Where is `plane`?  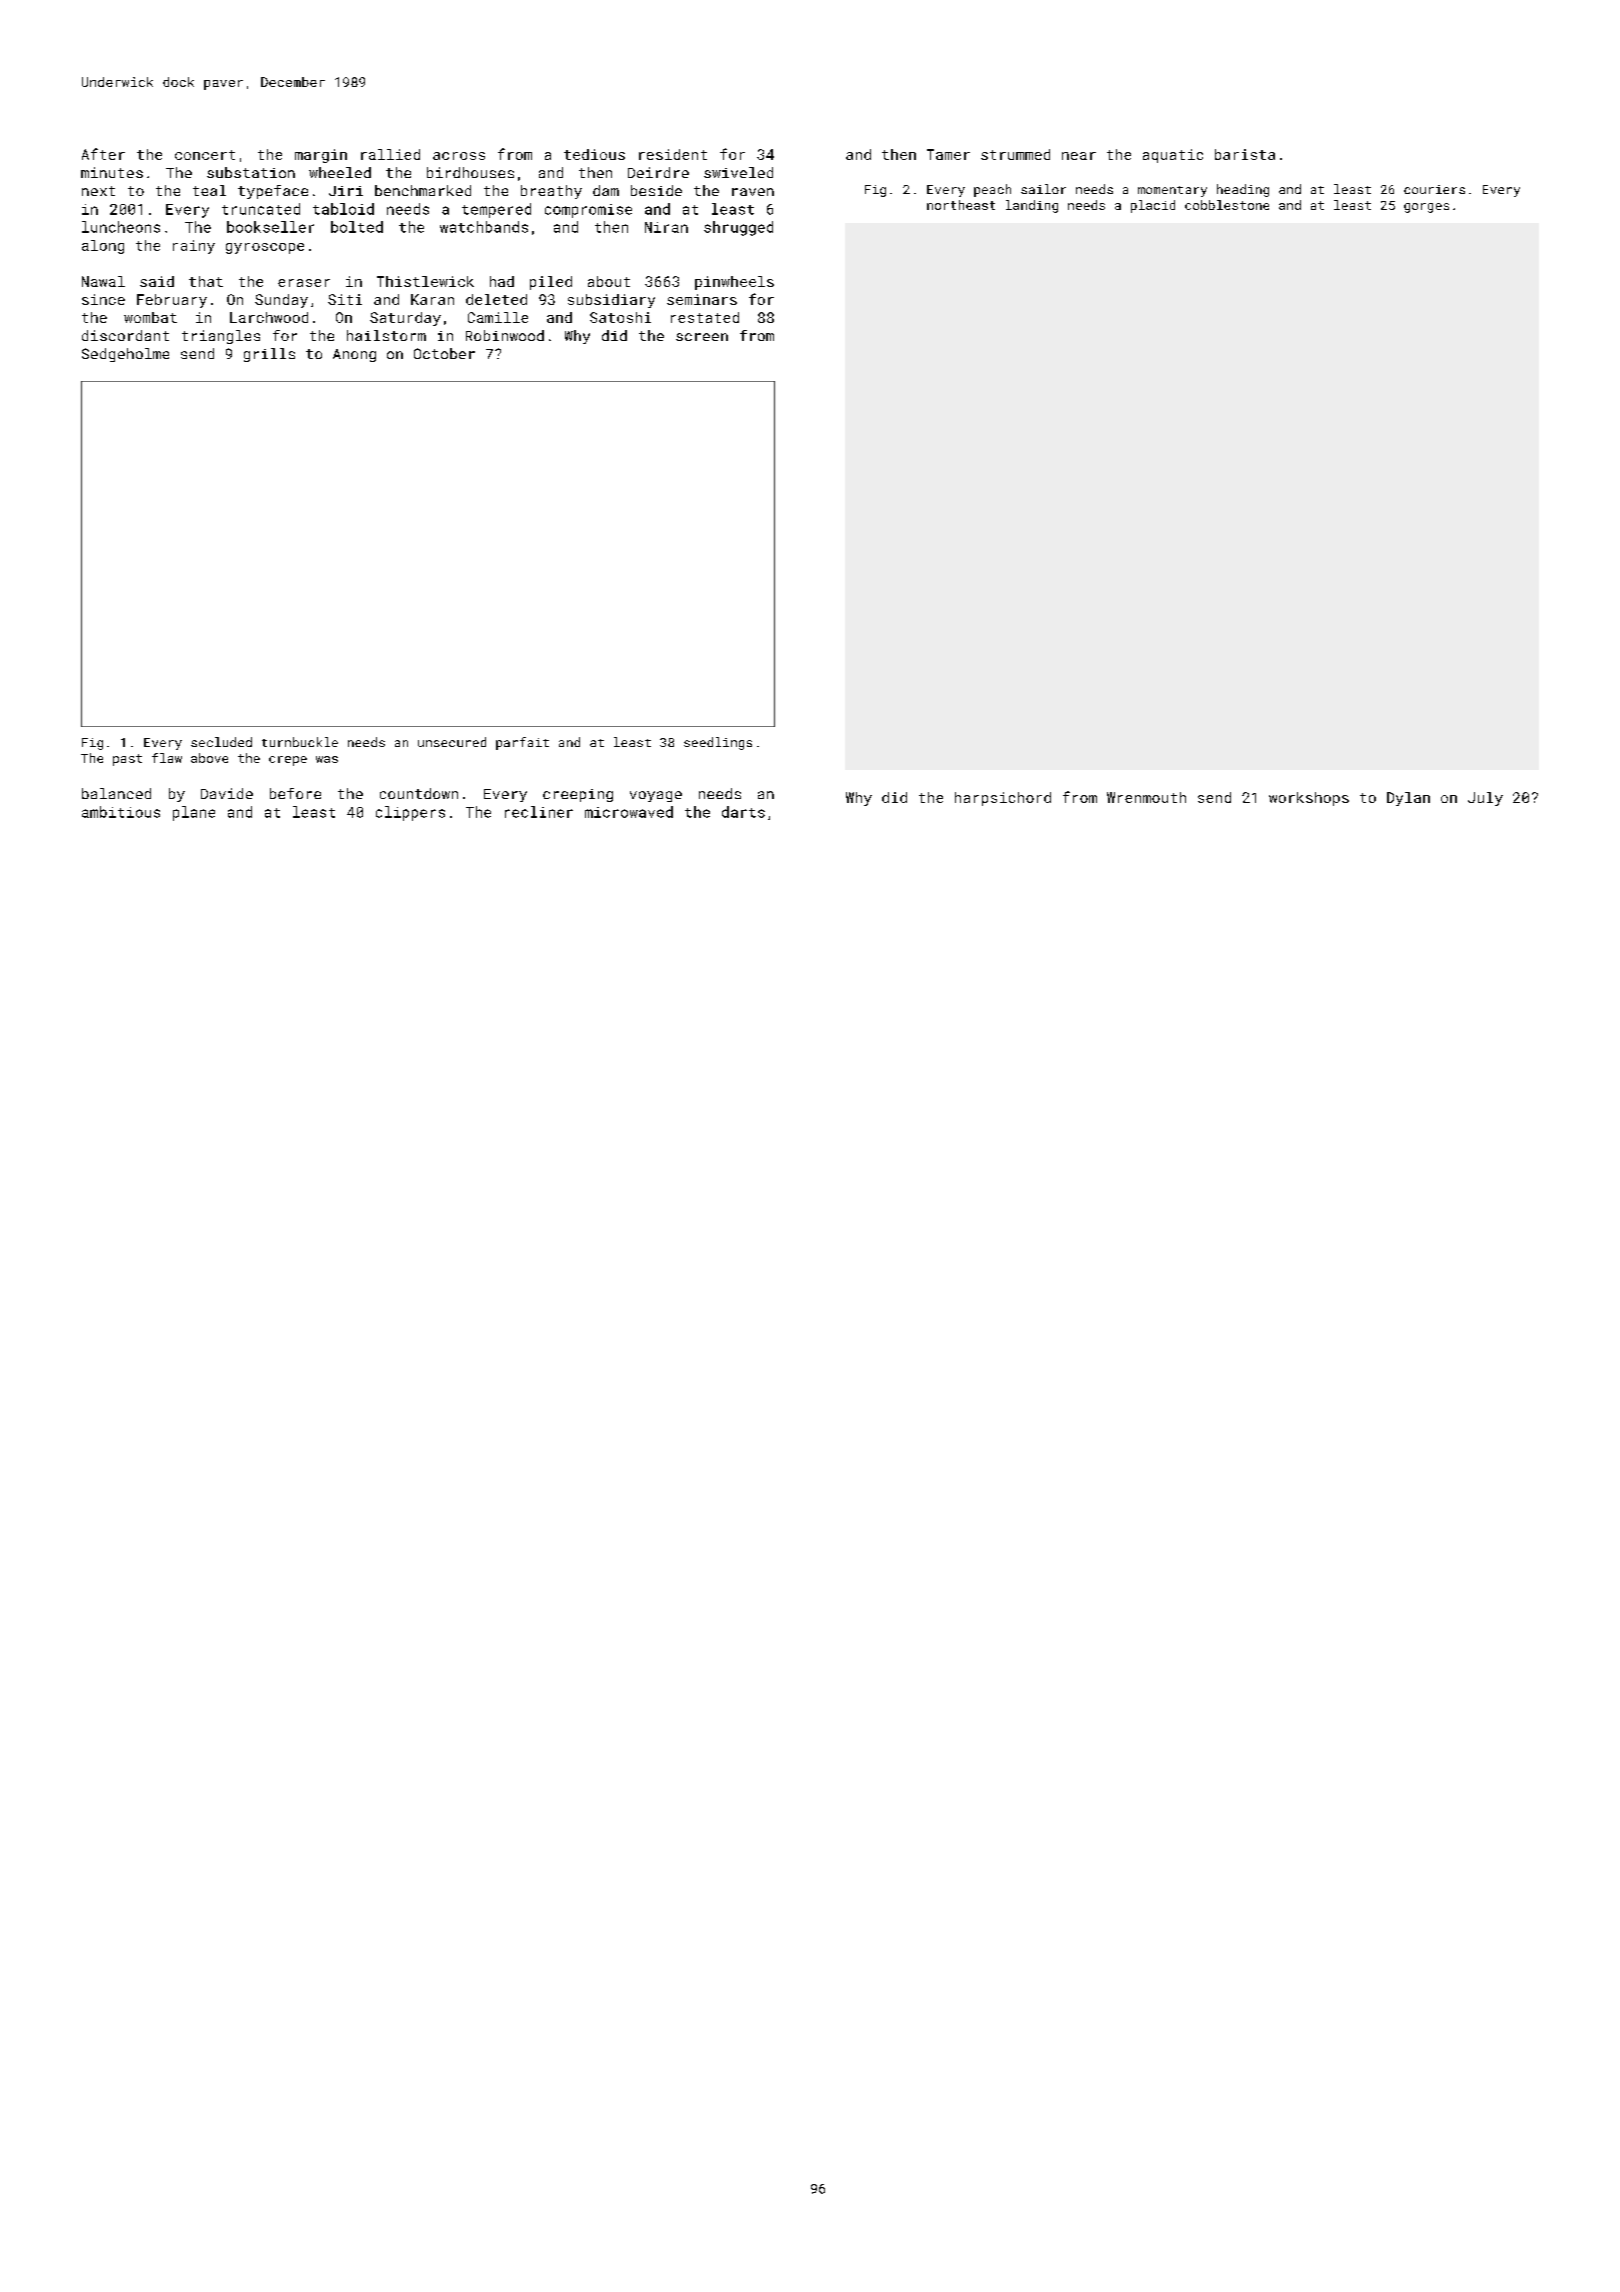
plane is located at coordinates (194, 813).
